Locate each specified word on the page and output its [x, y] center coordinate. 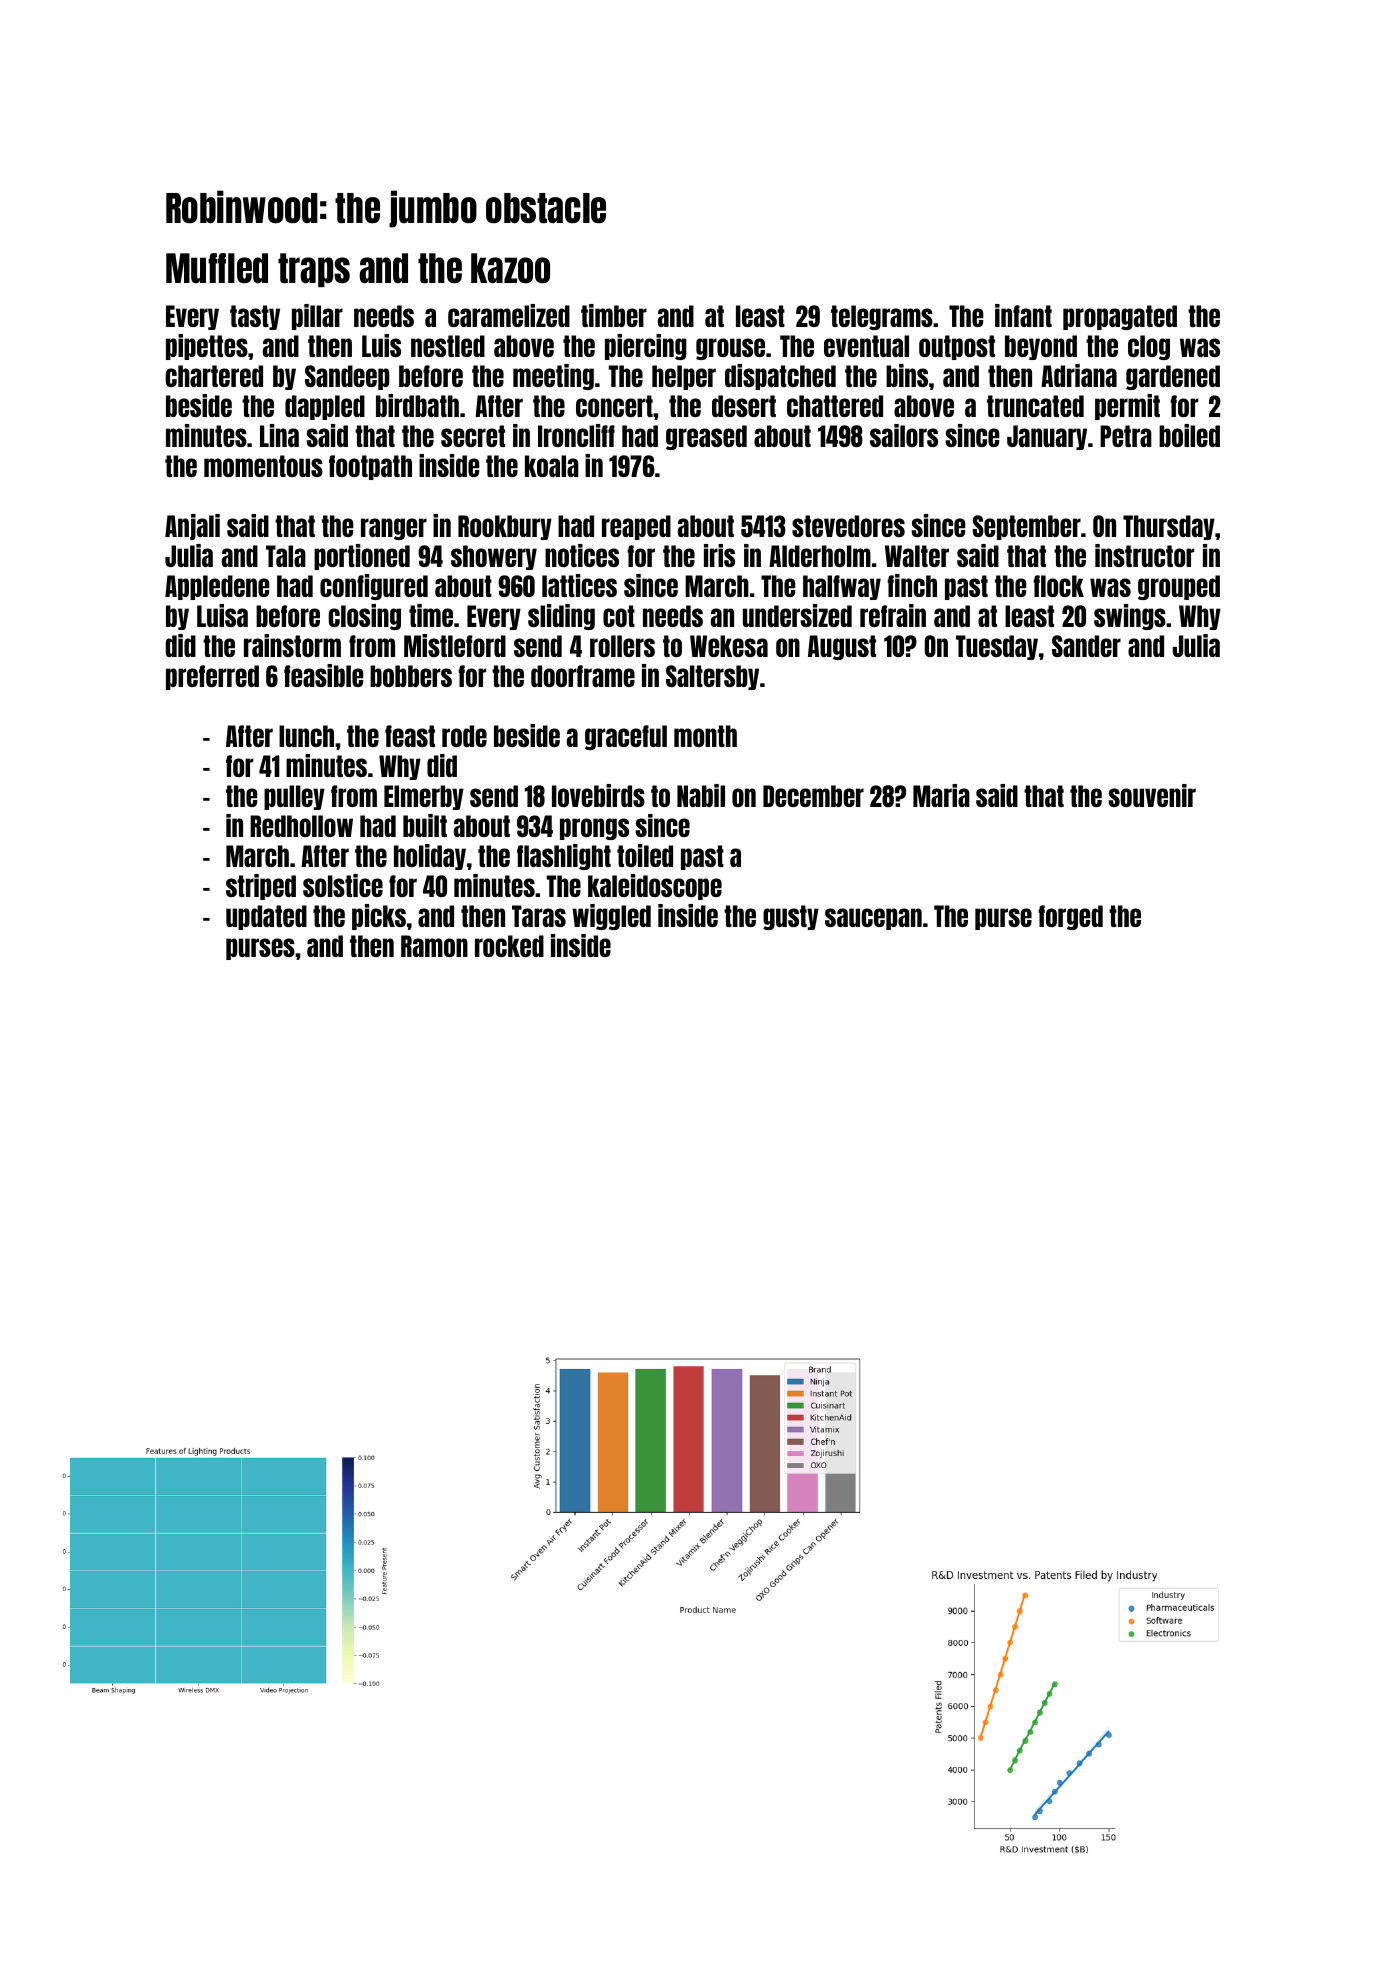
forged [1070, 917]
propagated [1120, 317]
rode [464, 736]
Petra [1126, 436]
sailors [904, 435]
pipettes [207, 347]
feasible [324, 675]
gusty [791, 917]
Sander [1086, 646]
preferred [212, 677]
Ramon [434, 946]
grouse [730, 349]
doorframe [583, 676]
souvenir [1152, 795]
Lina [279, 435]
